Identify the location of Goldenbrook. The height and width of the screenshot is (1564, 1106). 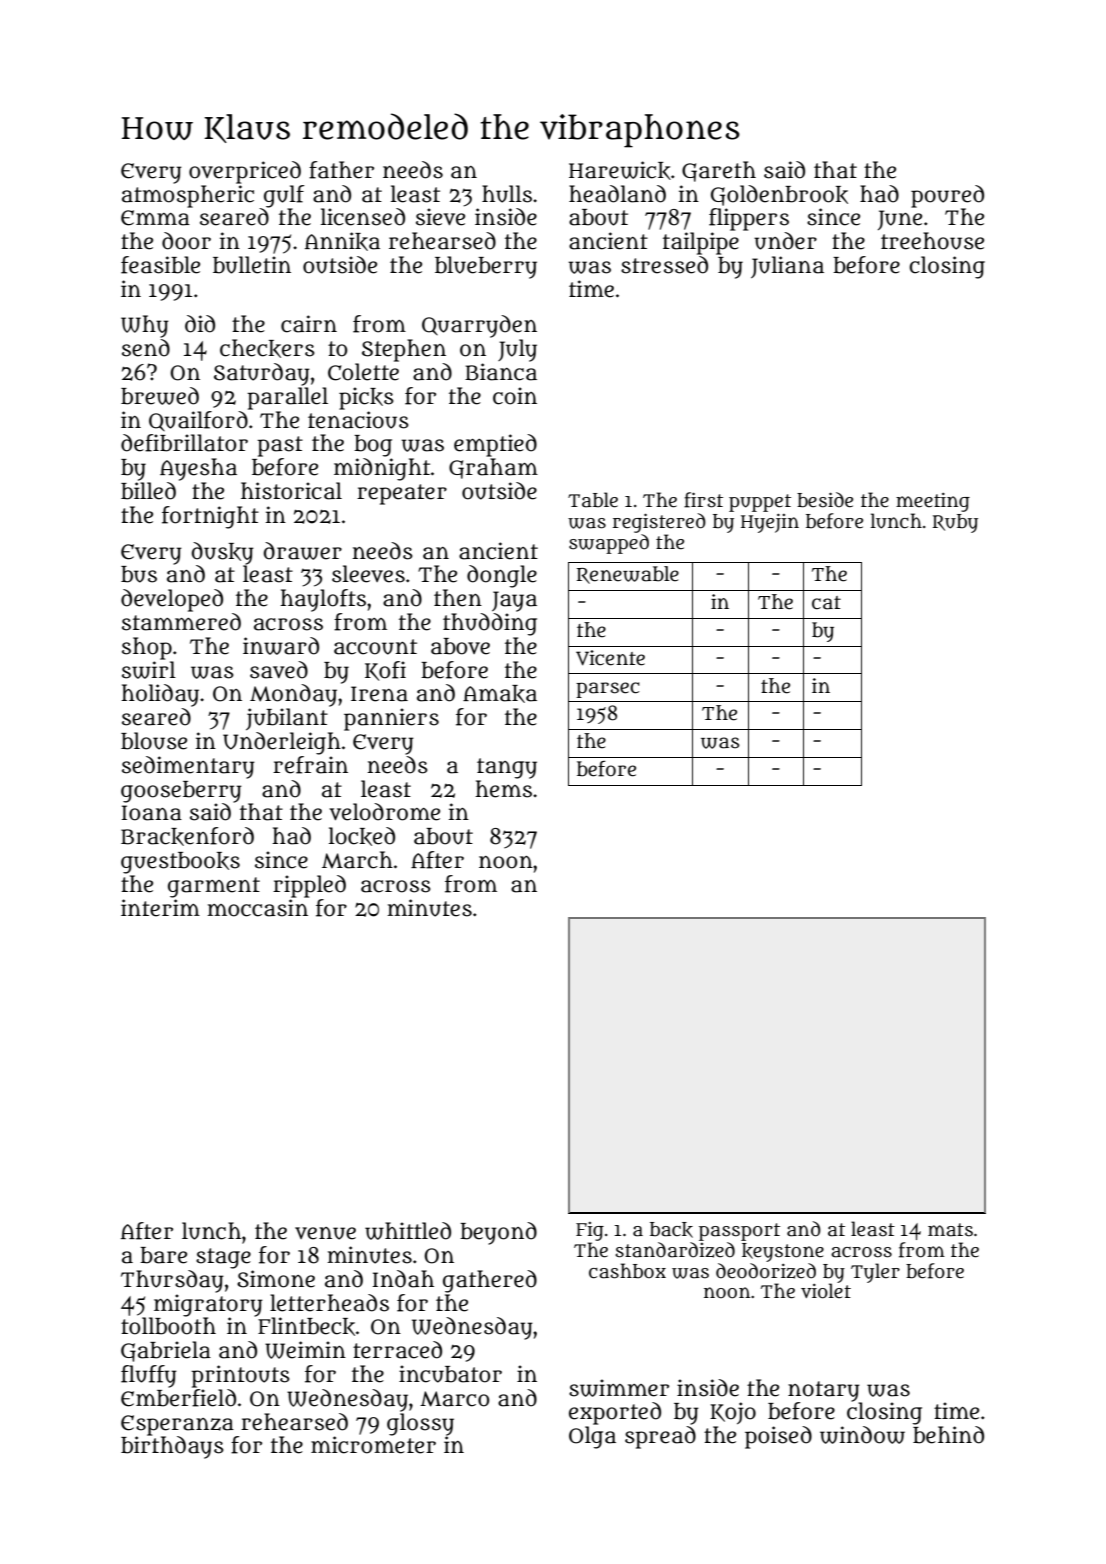
(779, 195).
